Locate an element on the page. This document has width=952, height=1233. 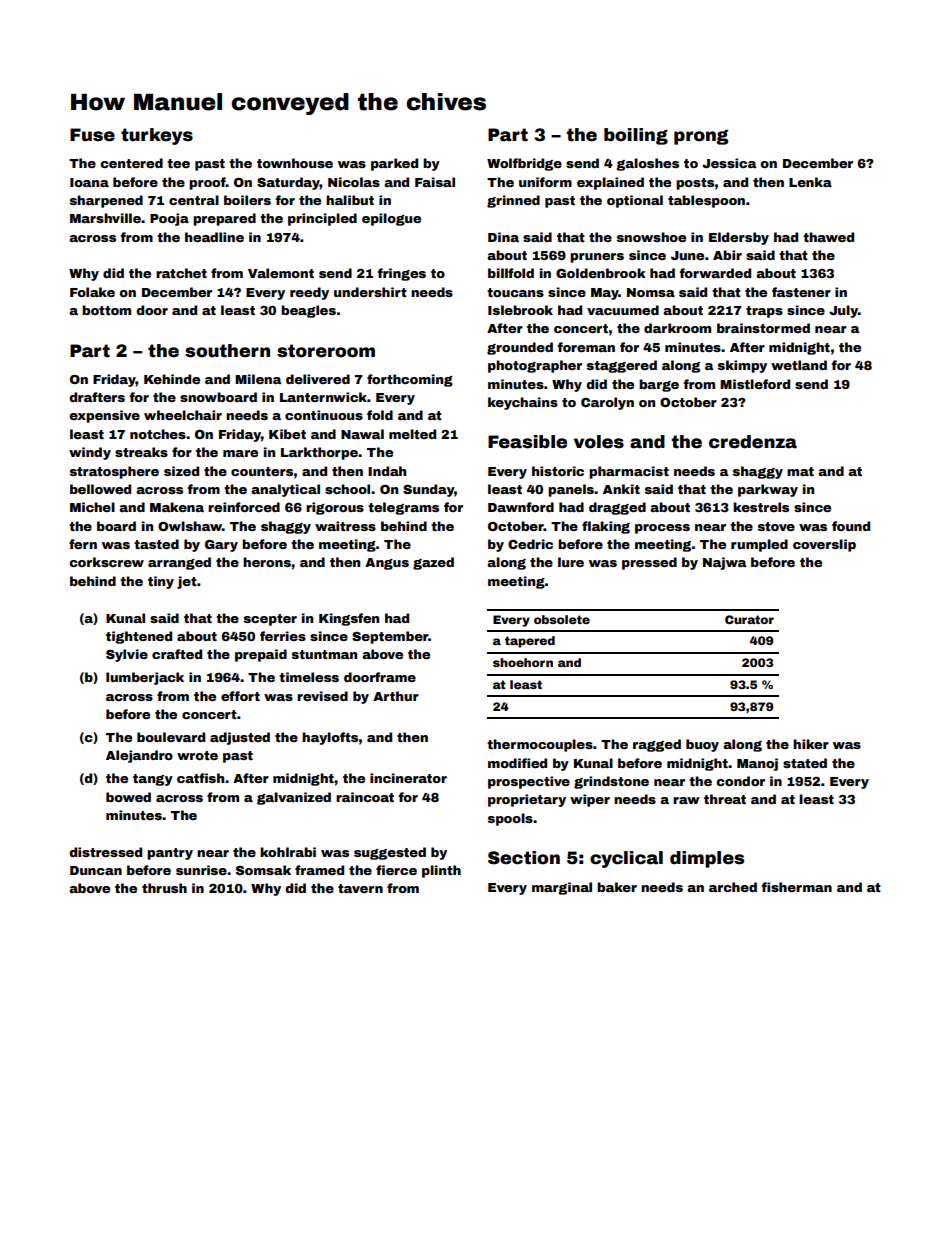
forthcoming is located at coordinates (410, 380).
